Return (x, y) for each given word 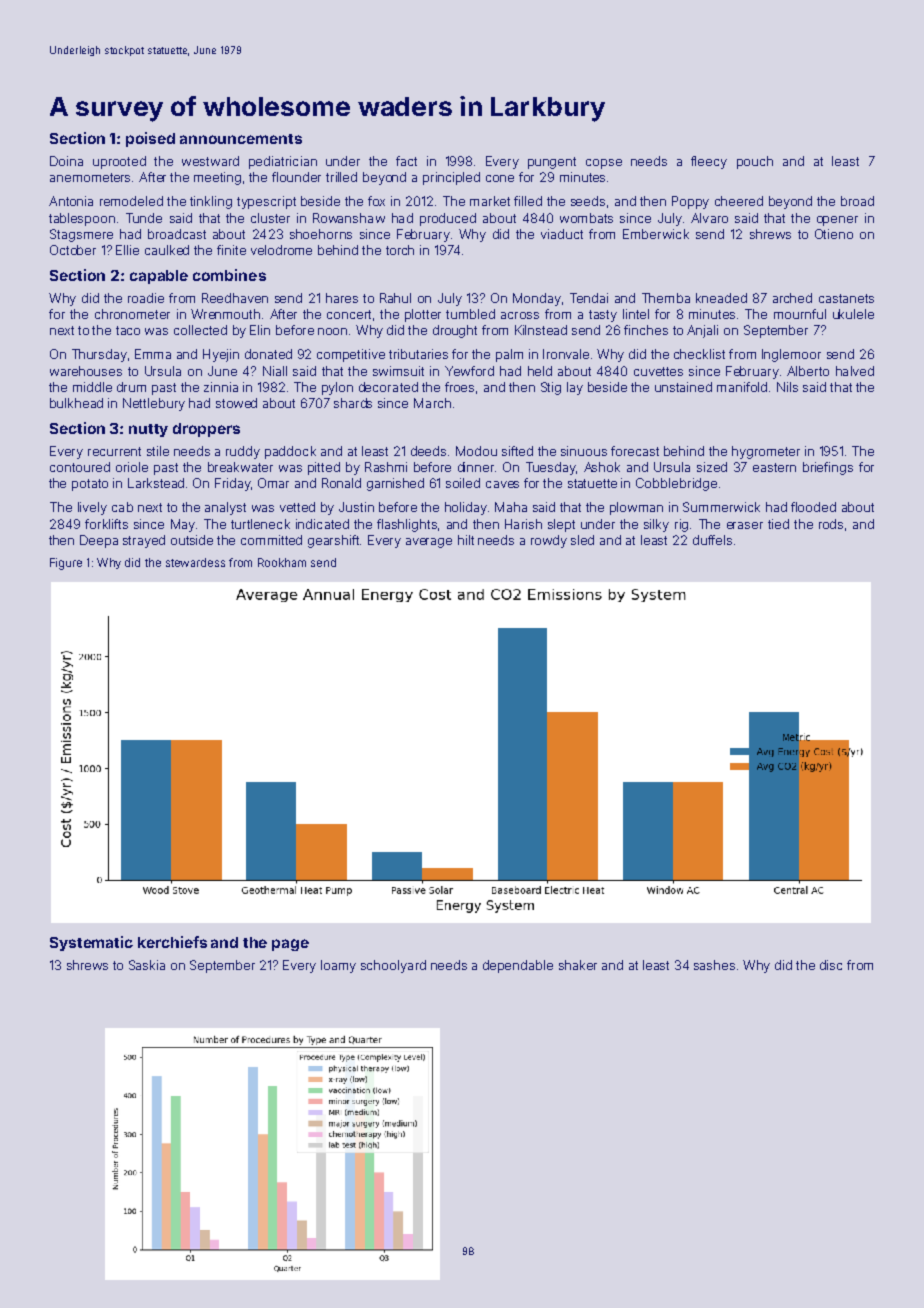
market (490, 201)
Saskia (147, 965)
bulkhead (76, 403)
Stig (551, 388)
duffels (712, 540)
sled (582, 540)
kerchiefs (172, 942)
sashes (714, 965)
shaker (578, 965)
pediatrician (283, 162)
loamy (338, 966)
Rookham (282, 562)
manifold (742, 387)
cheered (739, 201)
